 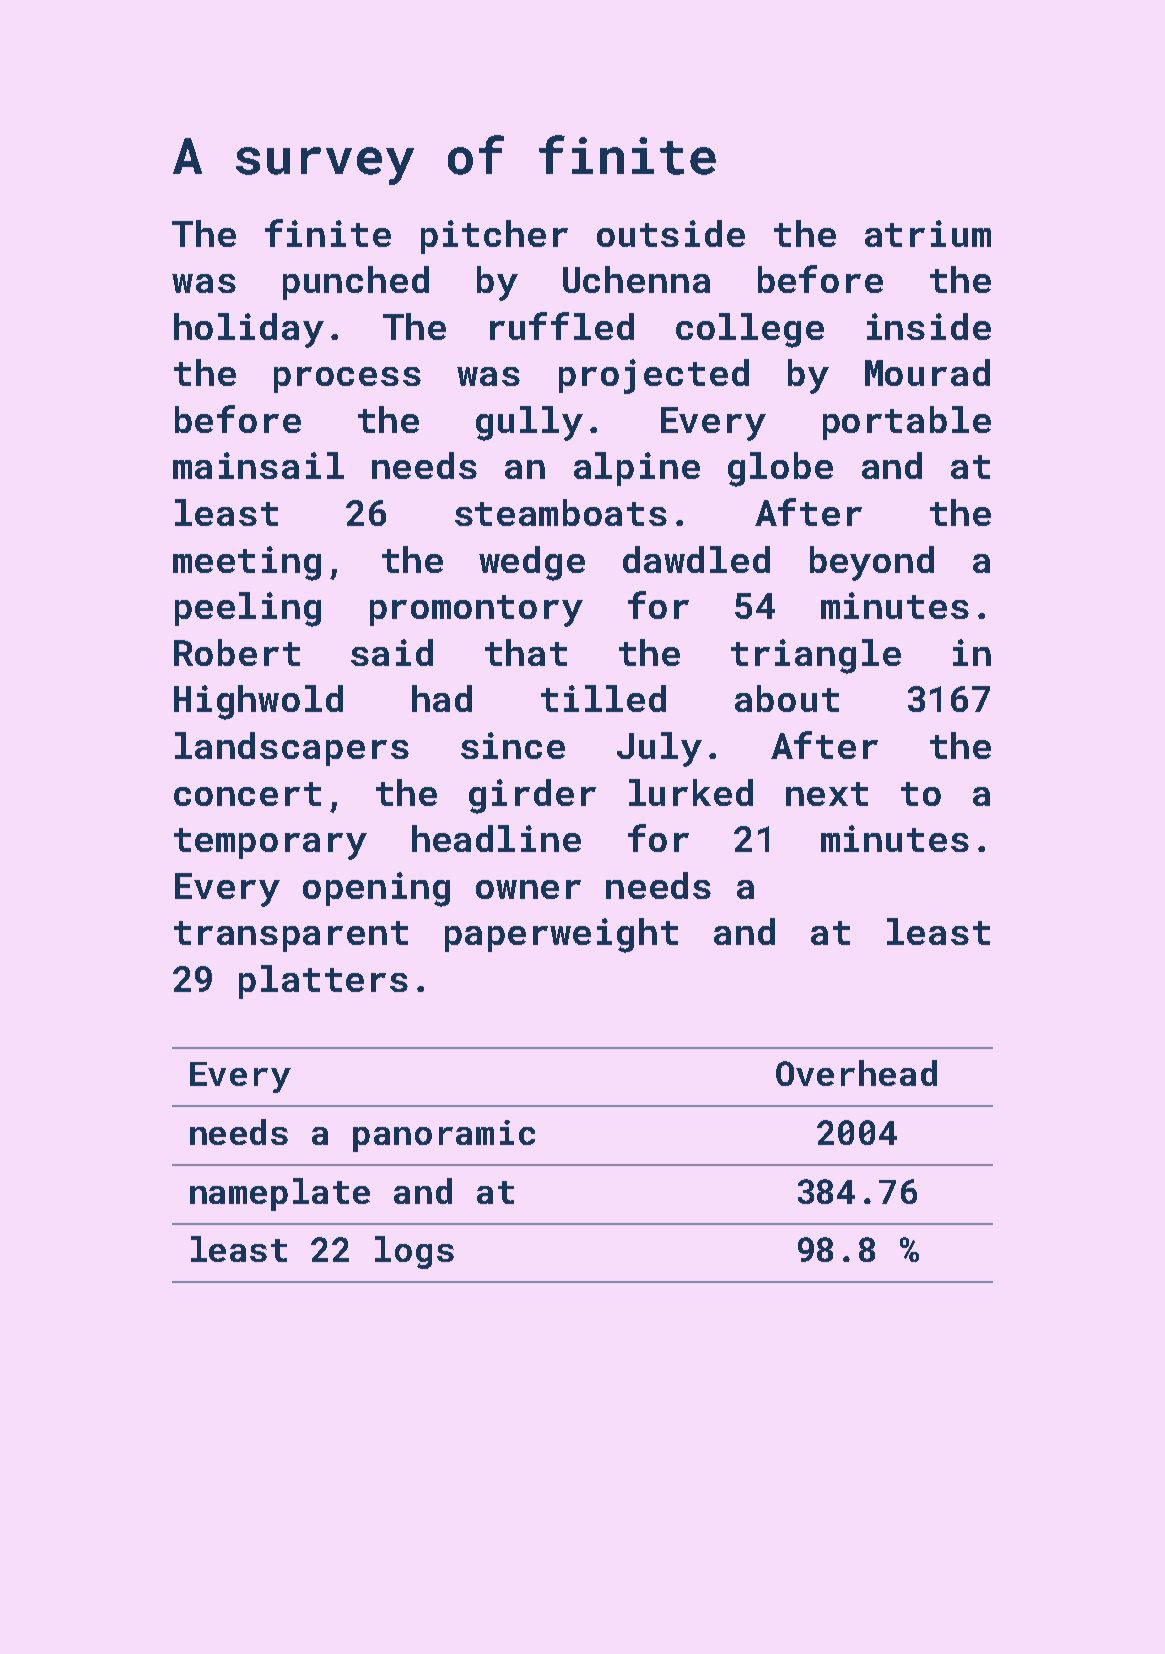 What do you see at coordinates (827, 794) in the screenshot?
I see `next` at bounding box center [827, 794].
